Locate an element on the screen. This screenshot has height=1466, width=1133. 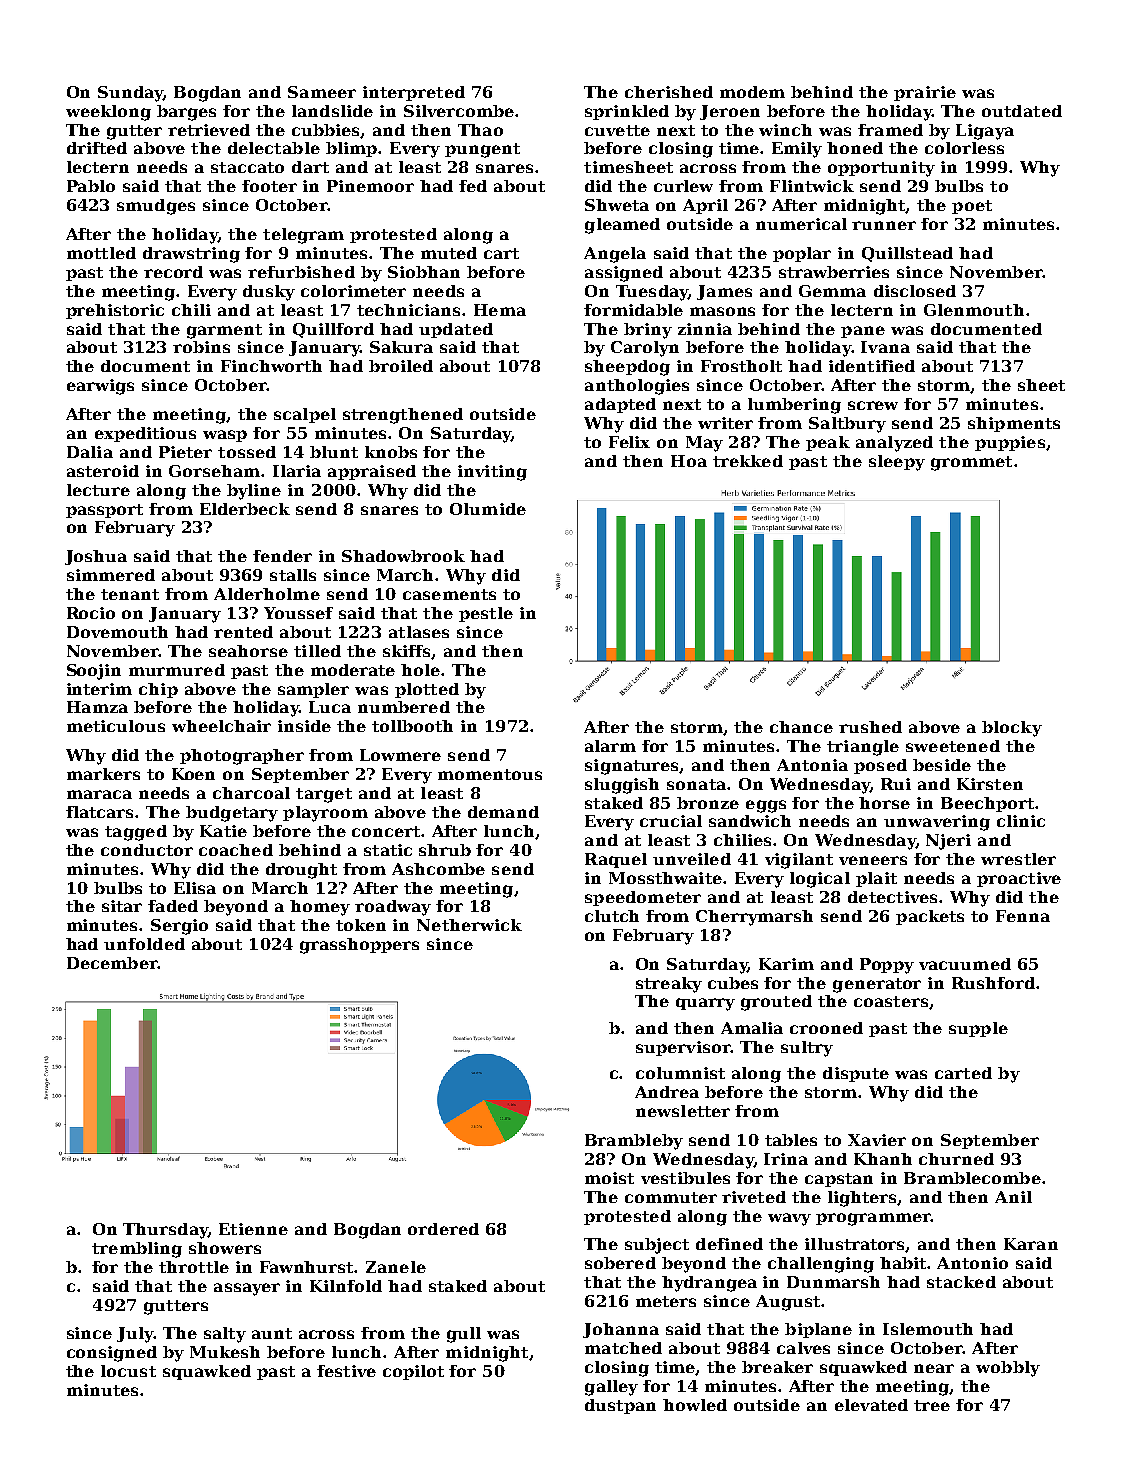
lecture is located at coordinates (98, 490).
